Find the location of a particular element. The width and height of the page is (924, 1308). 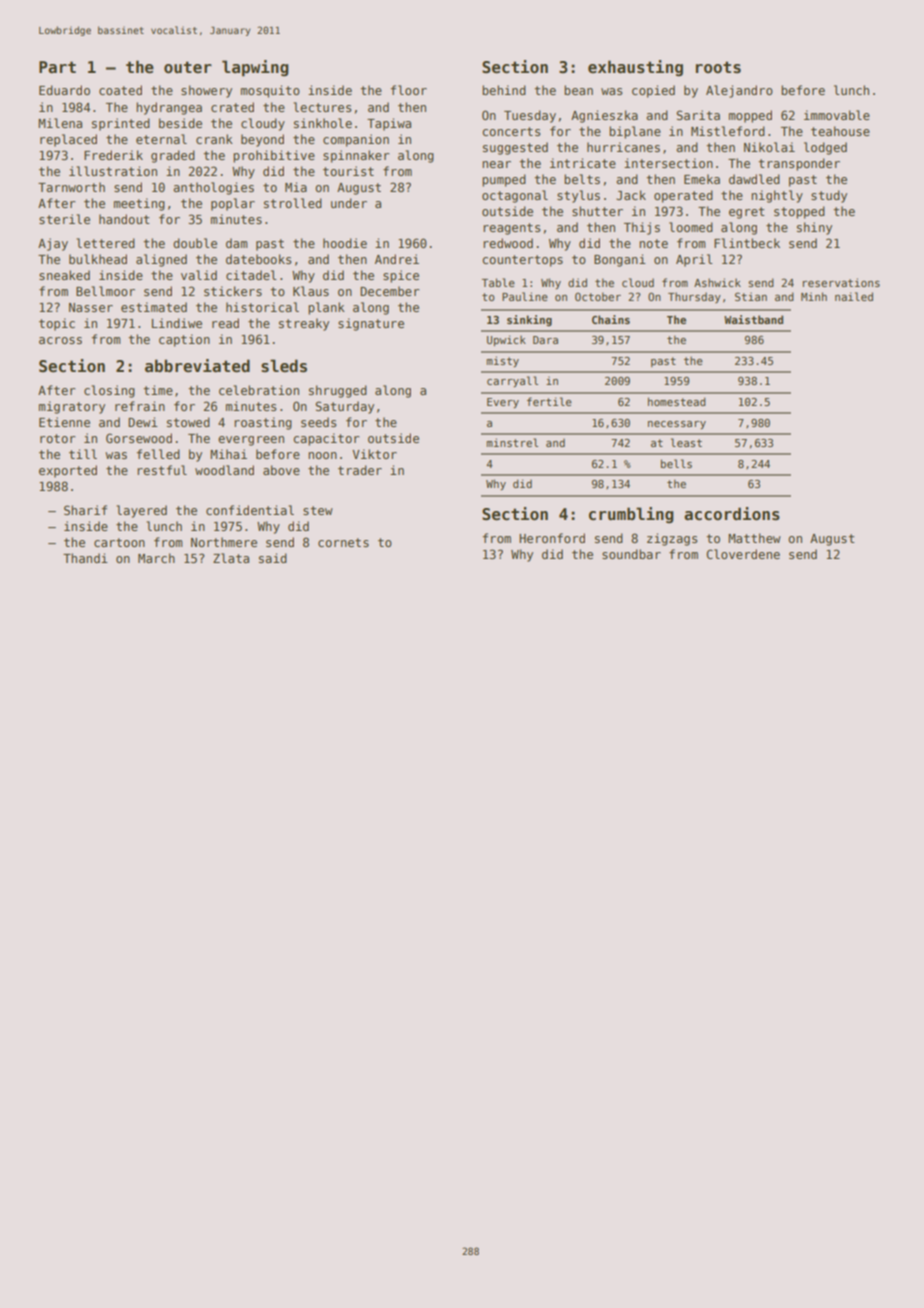

Cloverdene is located at coordinates (743, 554).
